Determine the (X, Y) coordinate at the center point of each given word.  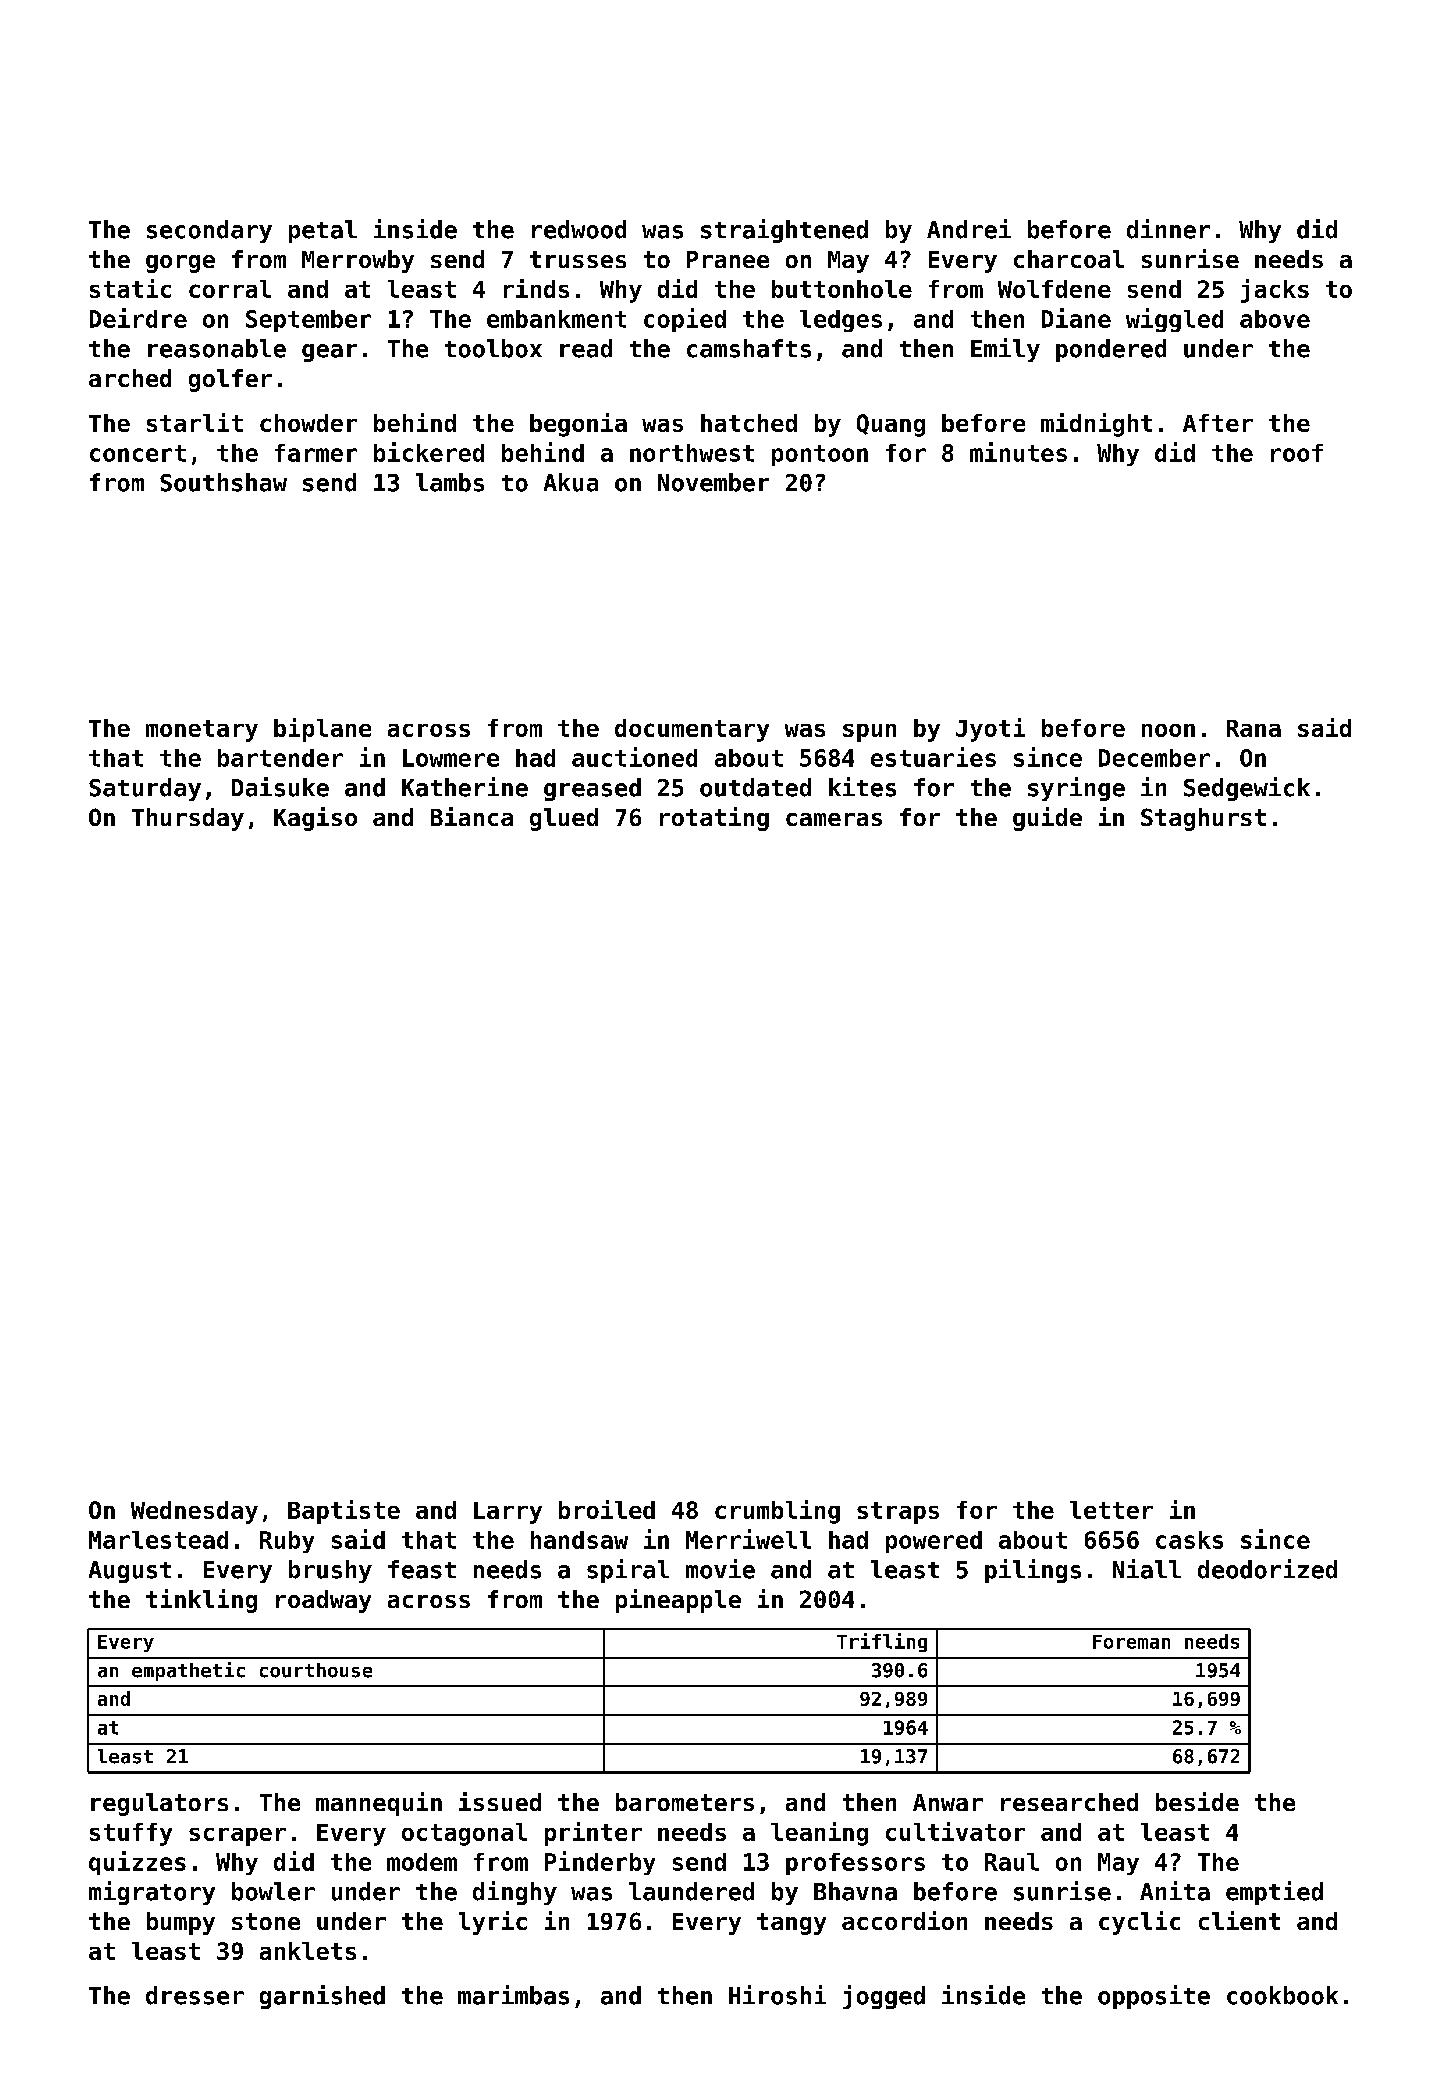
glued (564, 819)
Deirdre (138, 318)
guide (1047, 819)
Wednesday (194, 1512)
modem (422, 1862)
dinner (1168, 229)
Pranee (728, 259)
